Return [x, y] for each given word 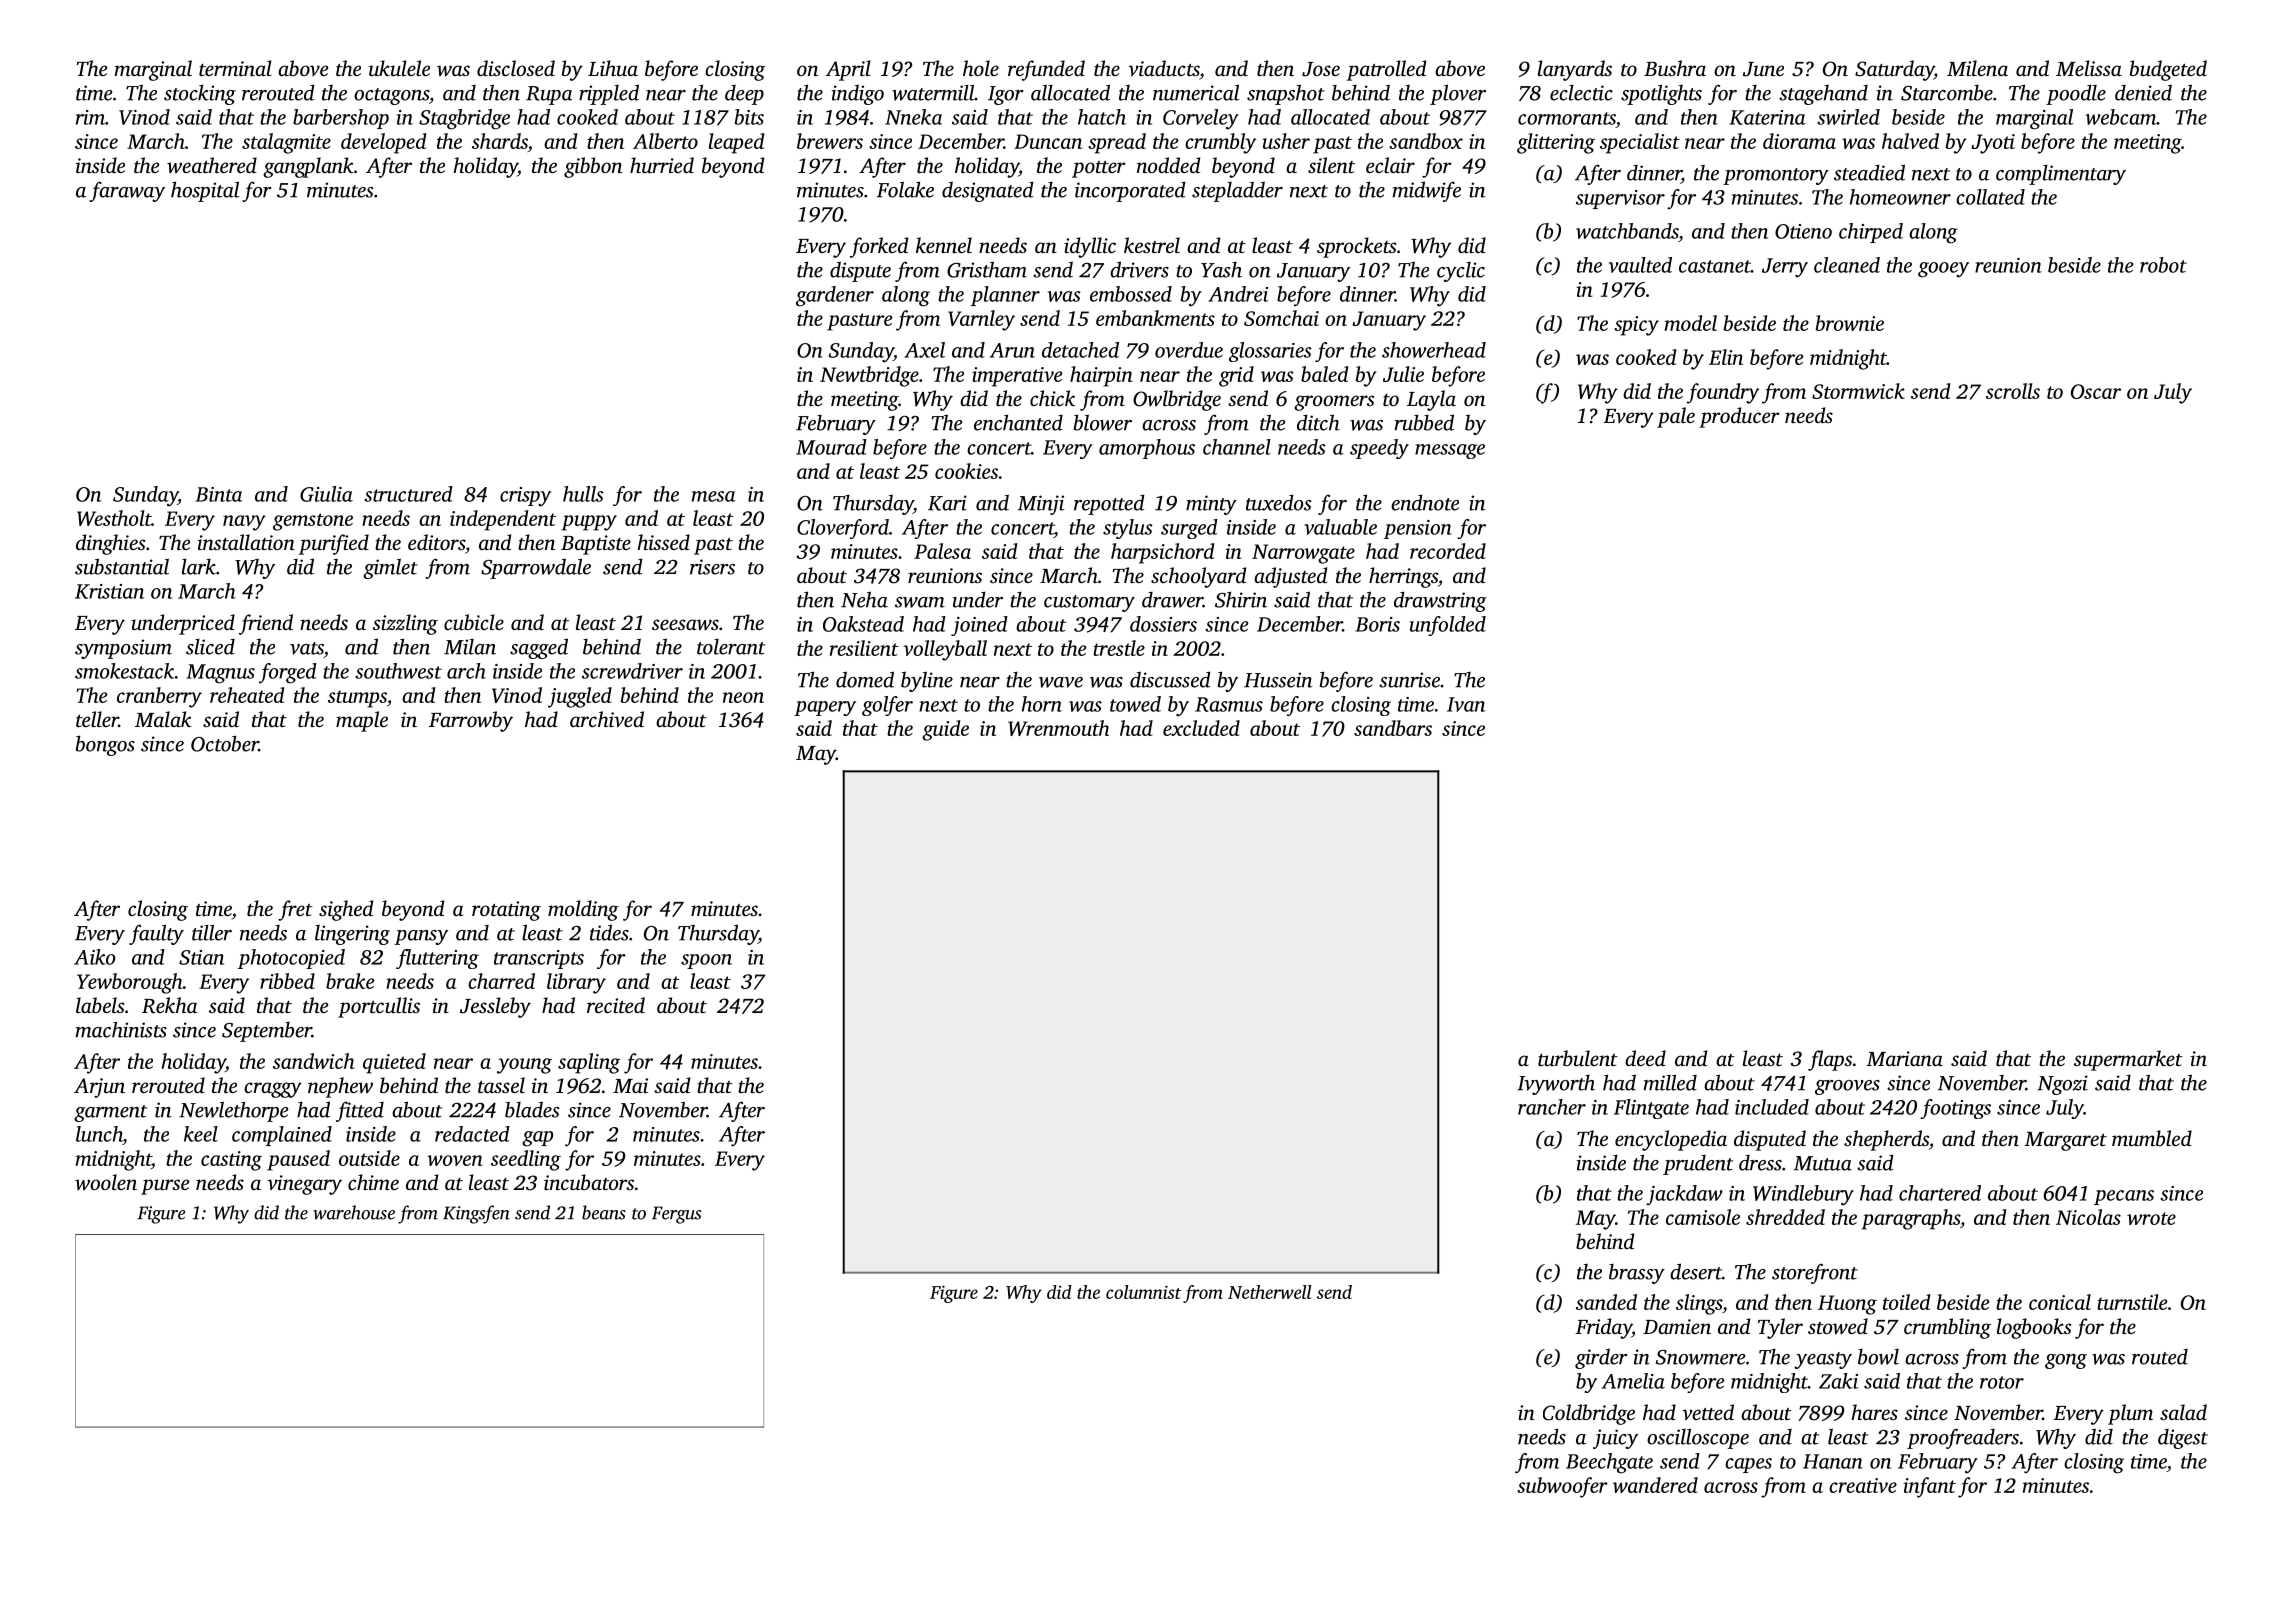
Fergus [676, 1215]
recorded [1448, 551]
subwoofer [1562, 1487]
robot [2163, 265]
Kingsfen [476, 1214]
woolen [106, 1182]
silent [1331, 165]
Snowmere [1700, 1357]
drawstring [1440, 601]
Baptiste [596, 545]
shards [500, 142]
